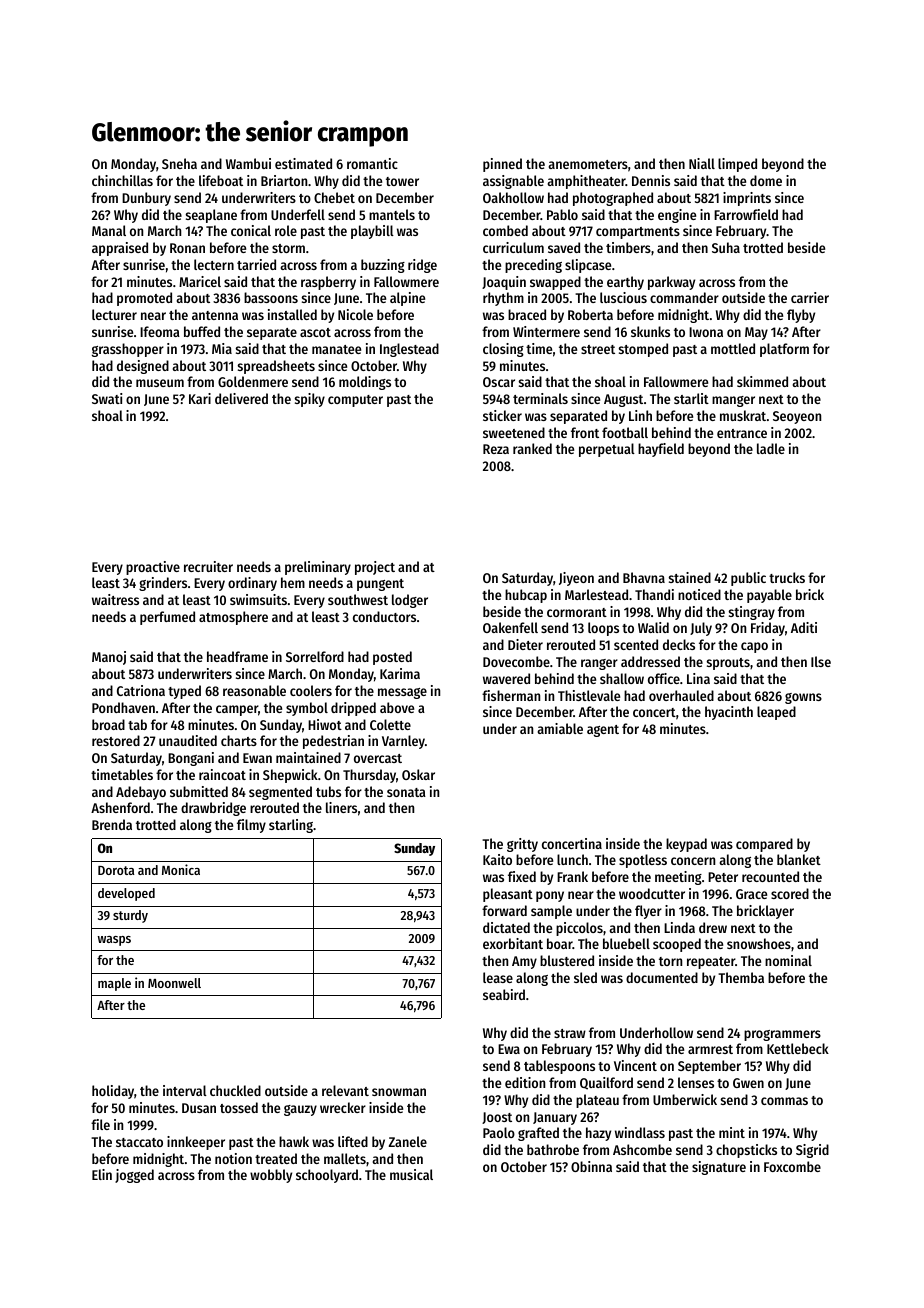  Describe the element at coordinates (116, 740) in the document. I see `restored` at that location.
